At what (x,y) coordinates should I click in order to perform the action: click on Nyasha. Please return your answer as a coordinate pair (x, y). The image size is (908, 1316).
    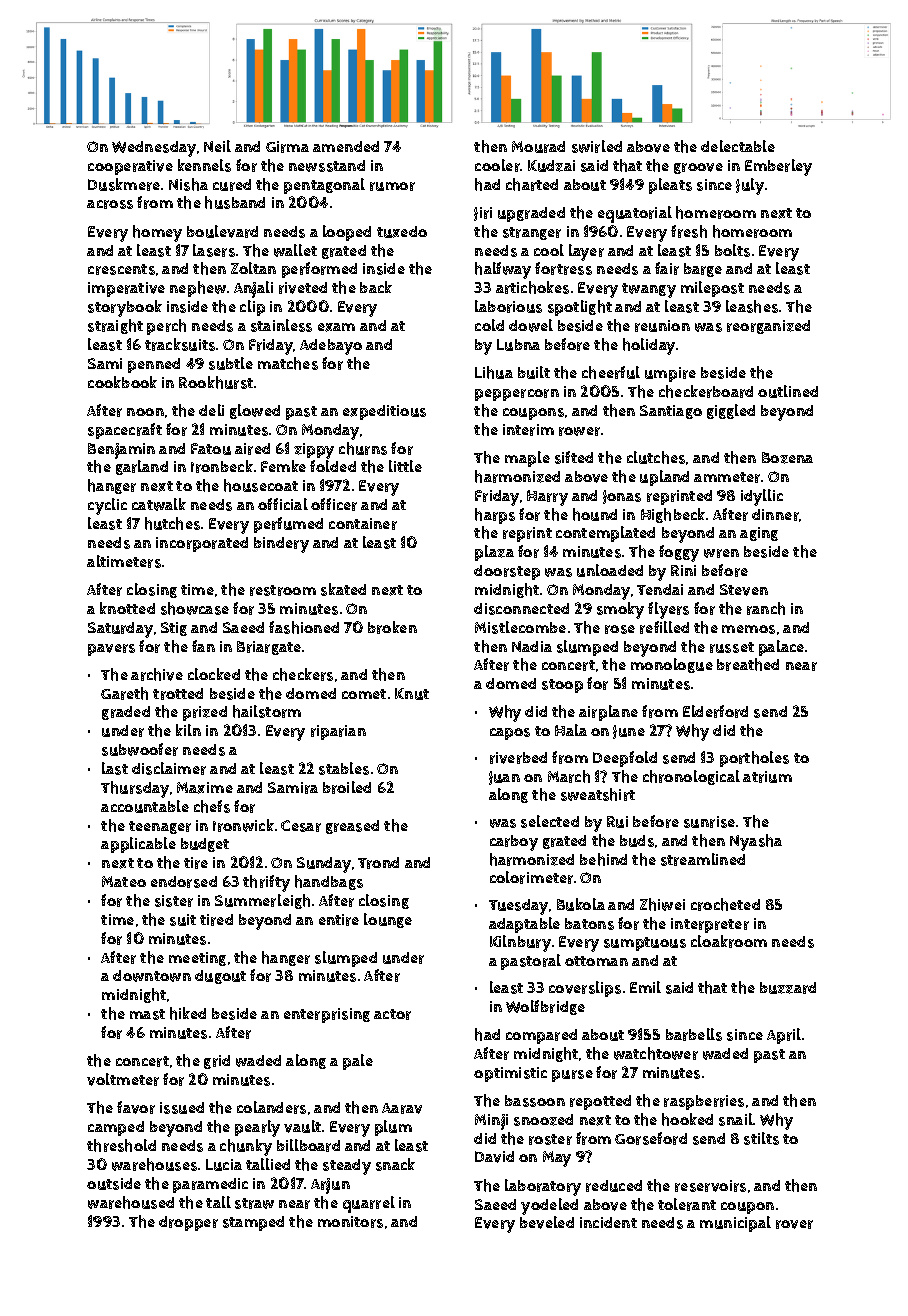
    Looking at the image, I should click on (756, 842).
